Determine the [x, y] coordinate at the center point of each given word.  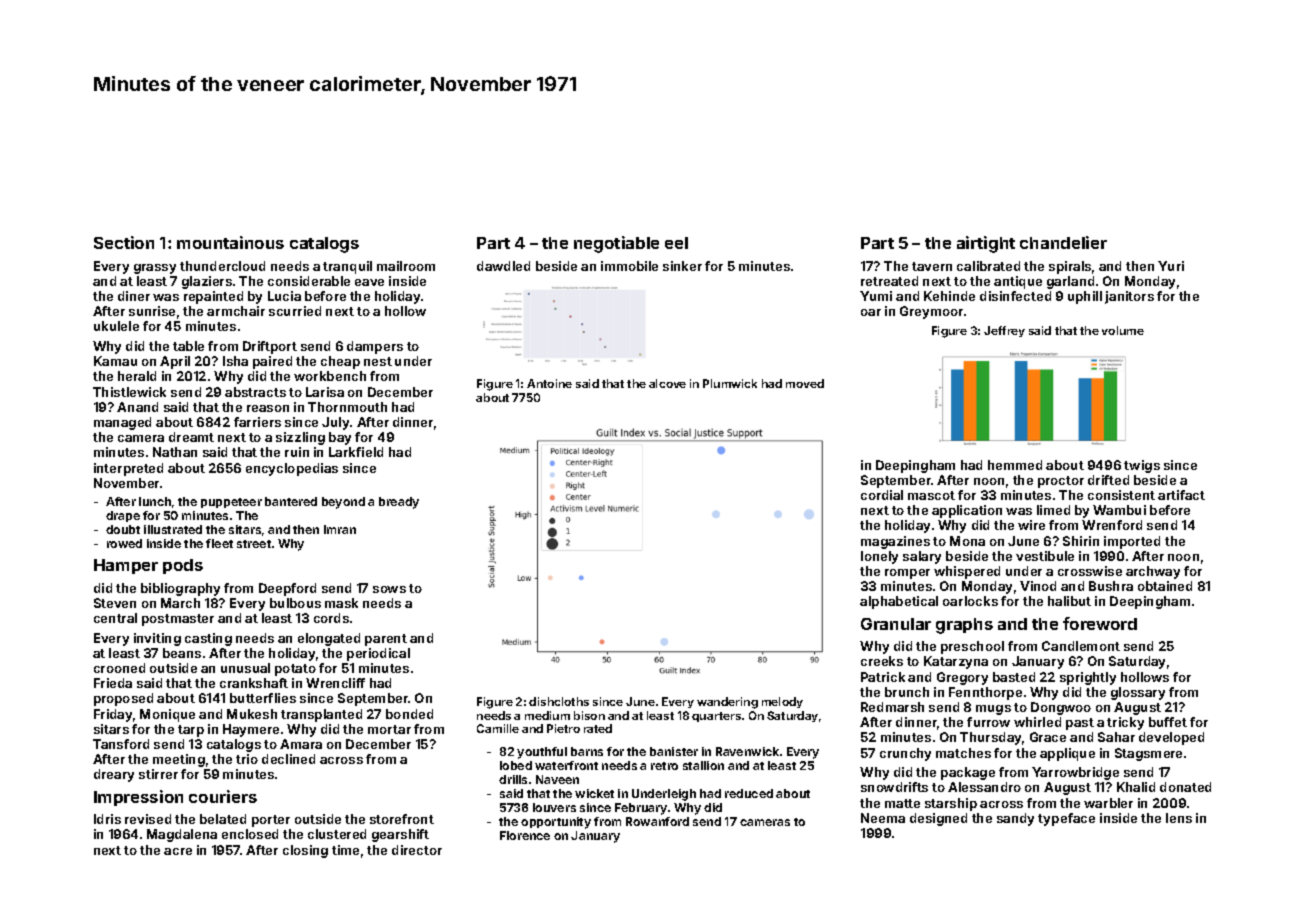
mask [341, 603]
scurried [295, 311]
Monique [167, 715]
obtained [1165, 586]
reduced [749, 793]
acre [178, 851]
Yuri [1171, 266]
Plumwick [730, 383]
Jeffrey [1004, 331]
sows [389, 589]
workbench [330, 376]
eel [676, 243]
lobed [516, 765]
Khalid [1136, 787]
